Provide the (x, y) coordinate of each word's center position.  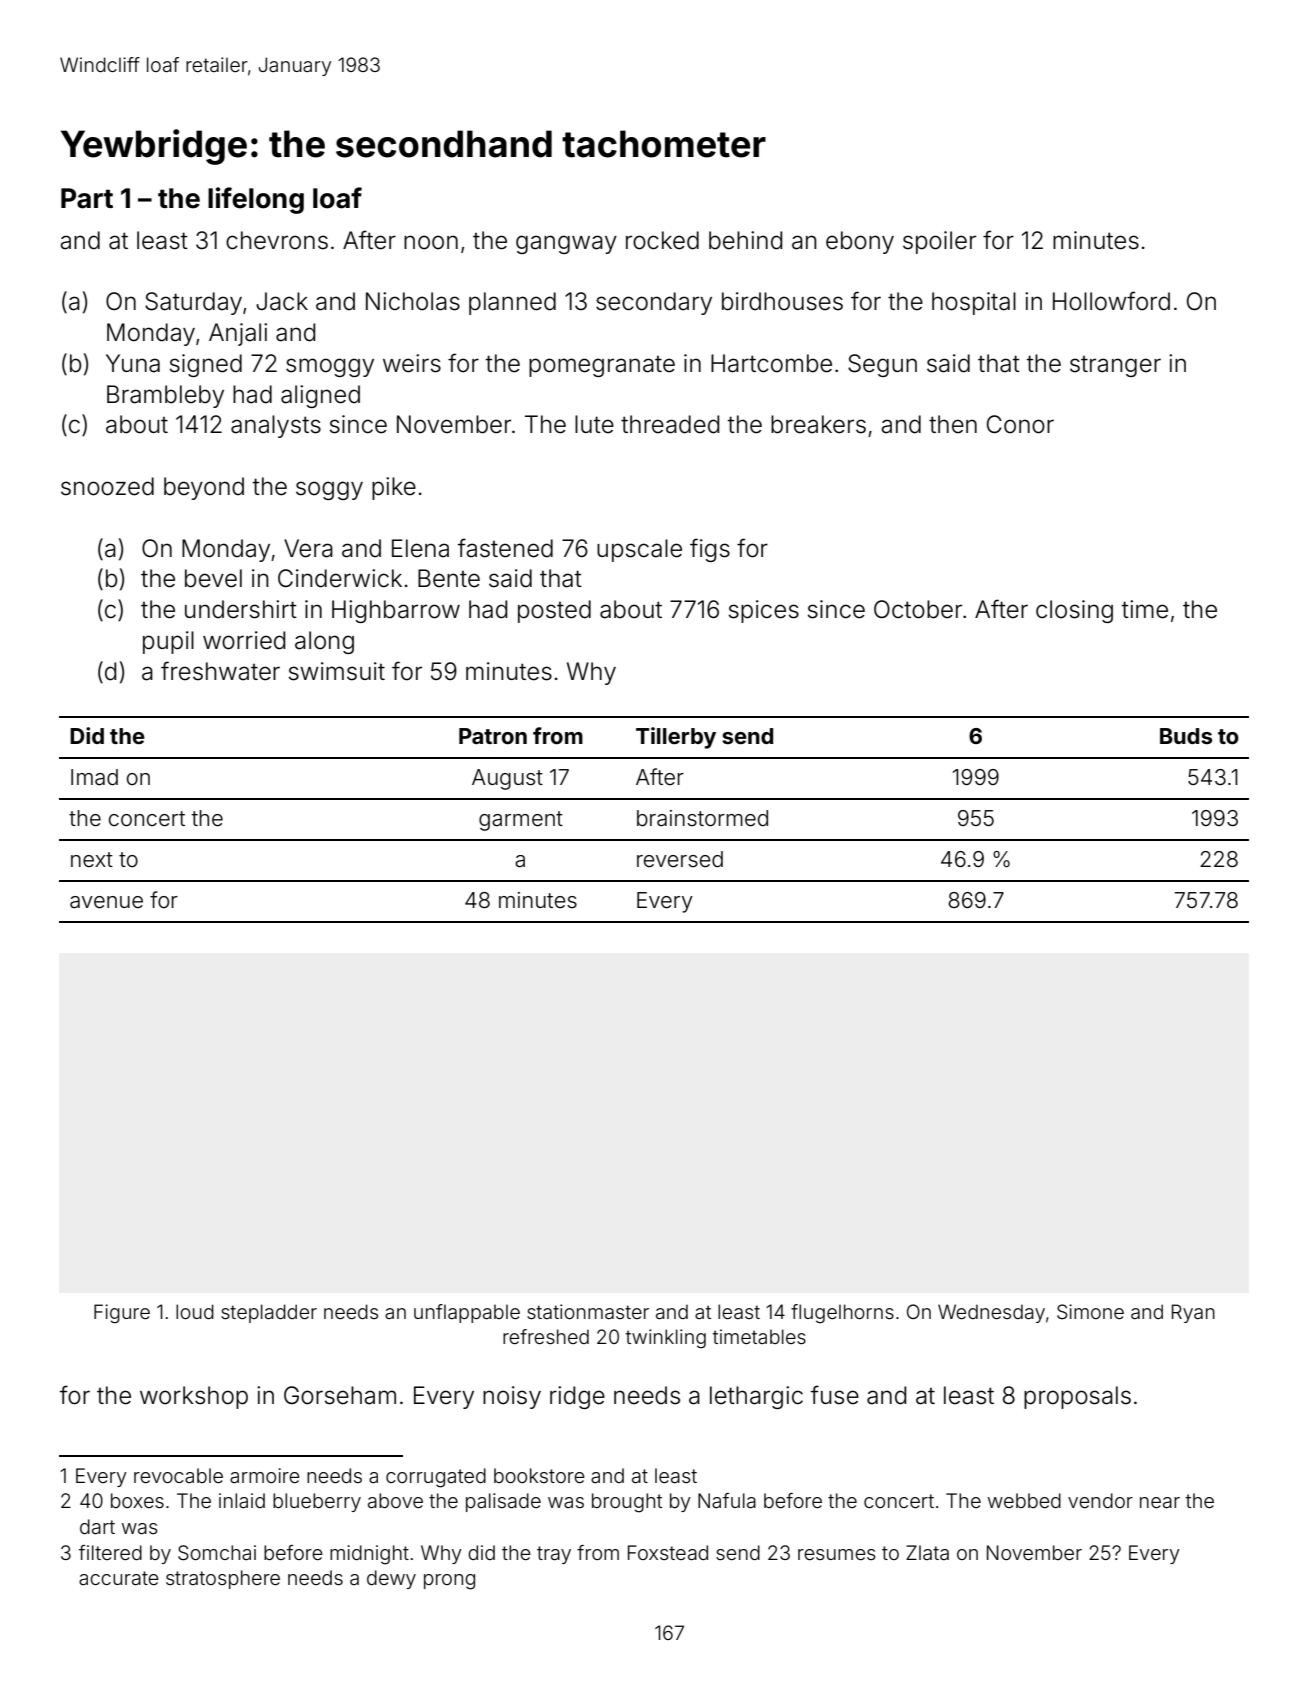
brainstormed (702, 818)
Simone (1090, 1311)
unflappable (467, 1313)
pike (394, 488)
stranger (1115, 366)
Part (87, 198)
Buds (1186, 736)
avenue (106, 902)
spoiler (939, 242)
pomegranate (602, 366)
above (395, 1500)
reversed (680, 859)
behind (745, 240)
